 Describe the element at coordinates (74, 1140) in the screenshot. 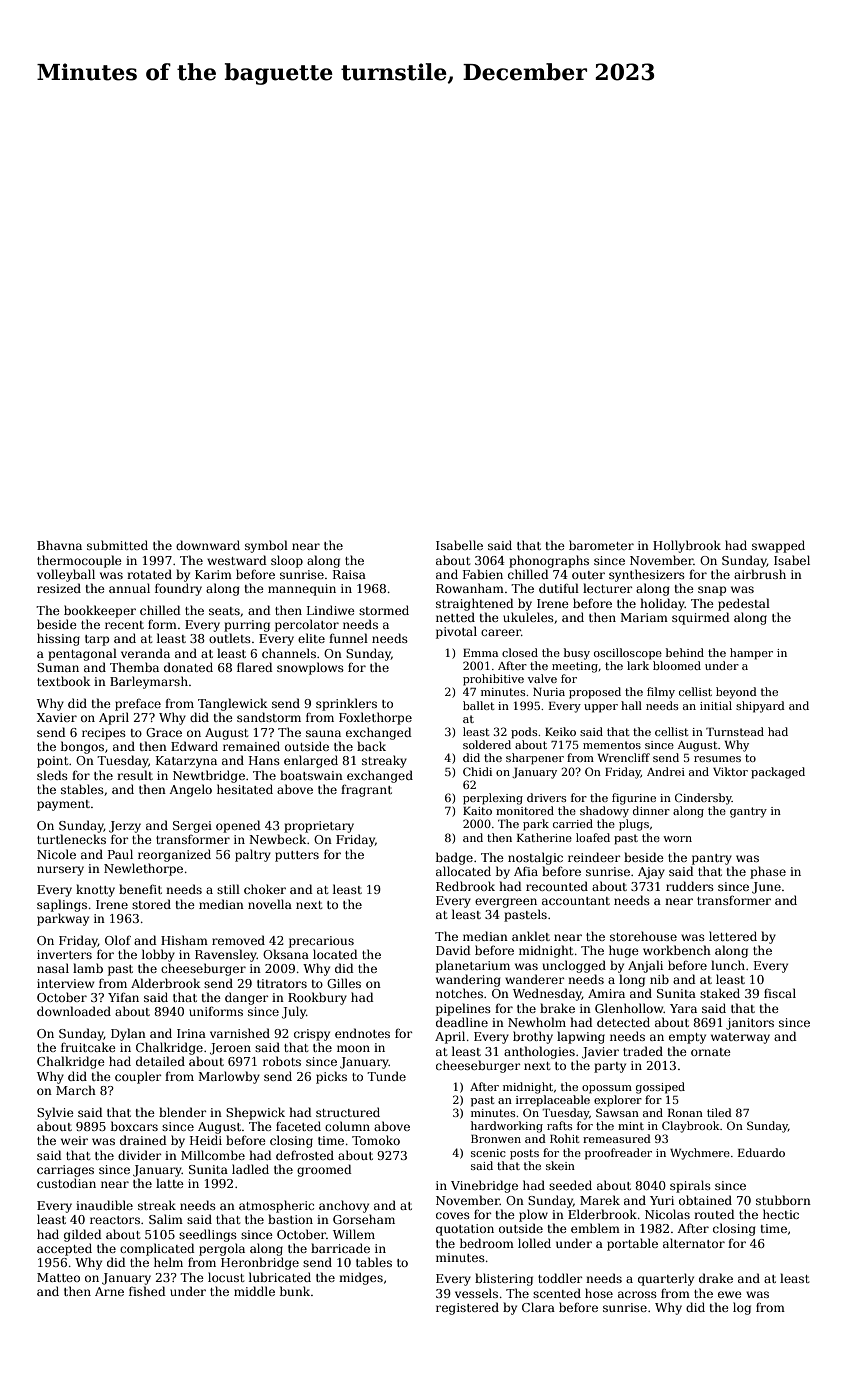

I see `weir` at that location.
